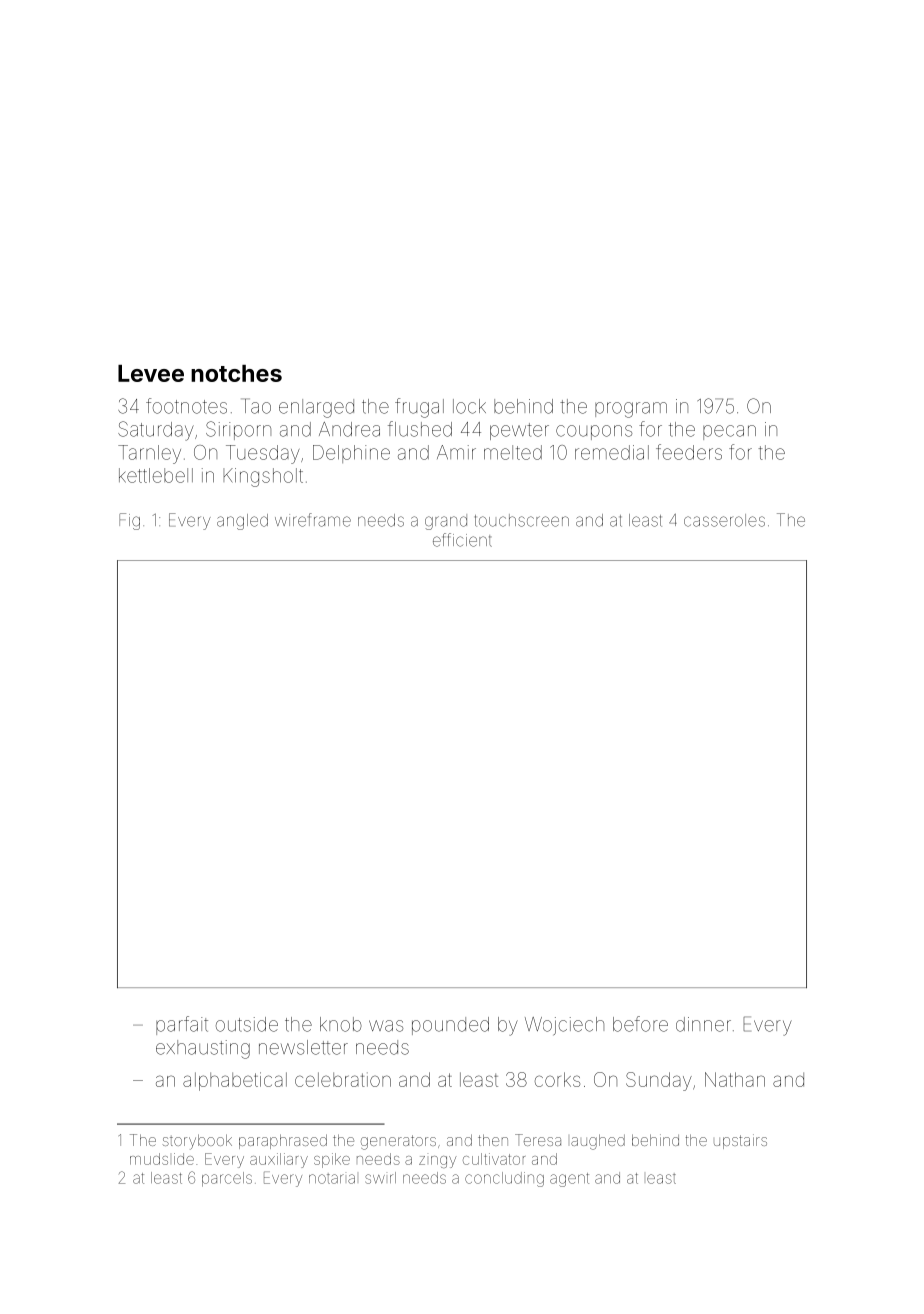 The width and height of the document is (924, 1314). What do you see at coordinates (462, 540) in the document?
I see `efficient` at bounding box center [462, 540].
